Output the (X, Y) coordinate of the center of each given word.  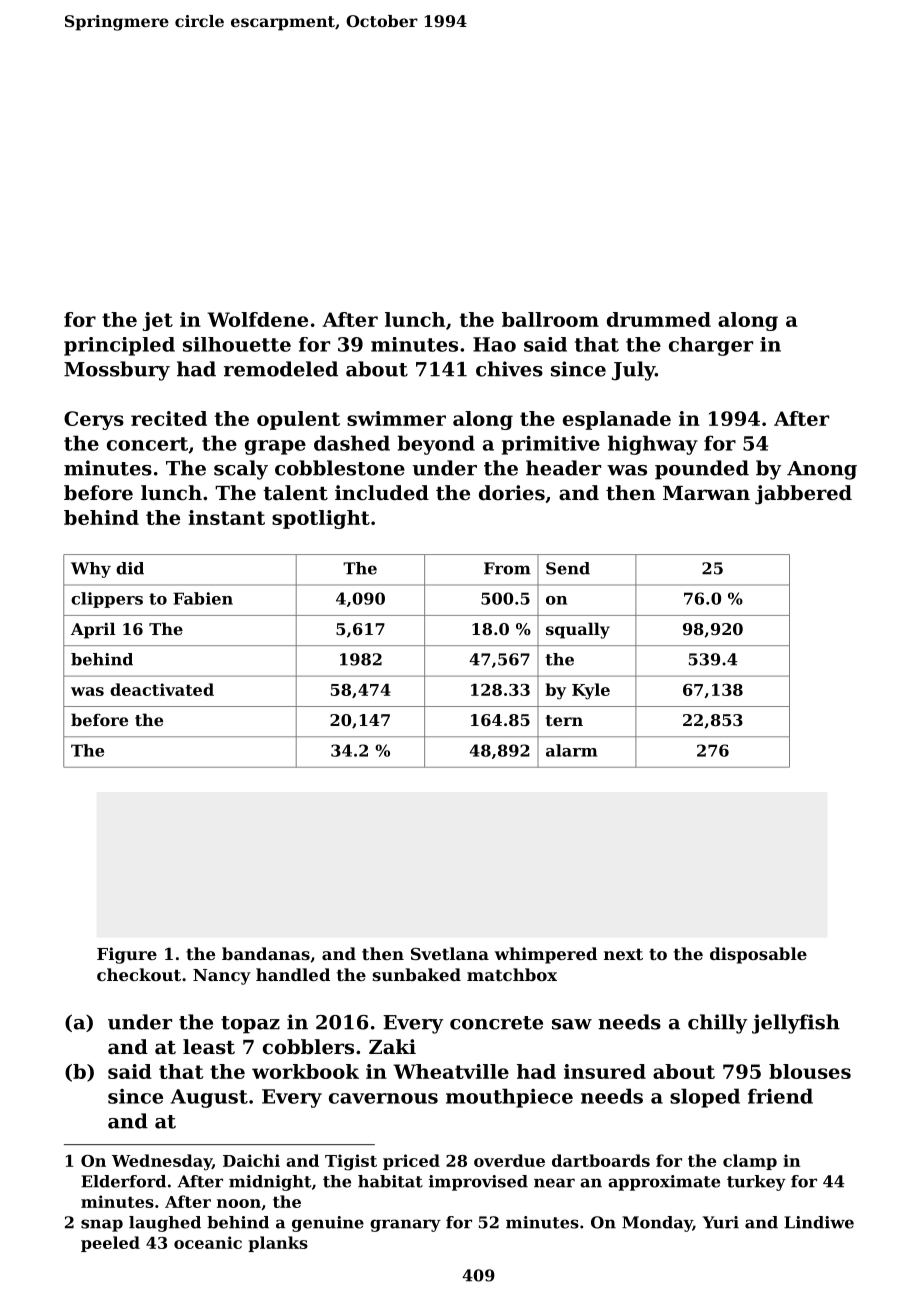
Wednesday (162, 1162)
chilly (717, 1024)
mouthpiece (509, 1098)
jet (158, 321)
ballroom (550, 319)
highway (653, 445)
